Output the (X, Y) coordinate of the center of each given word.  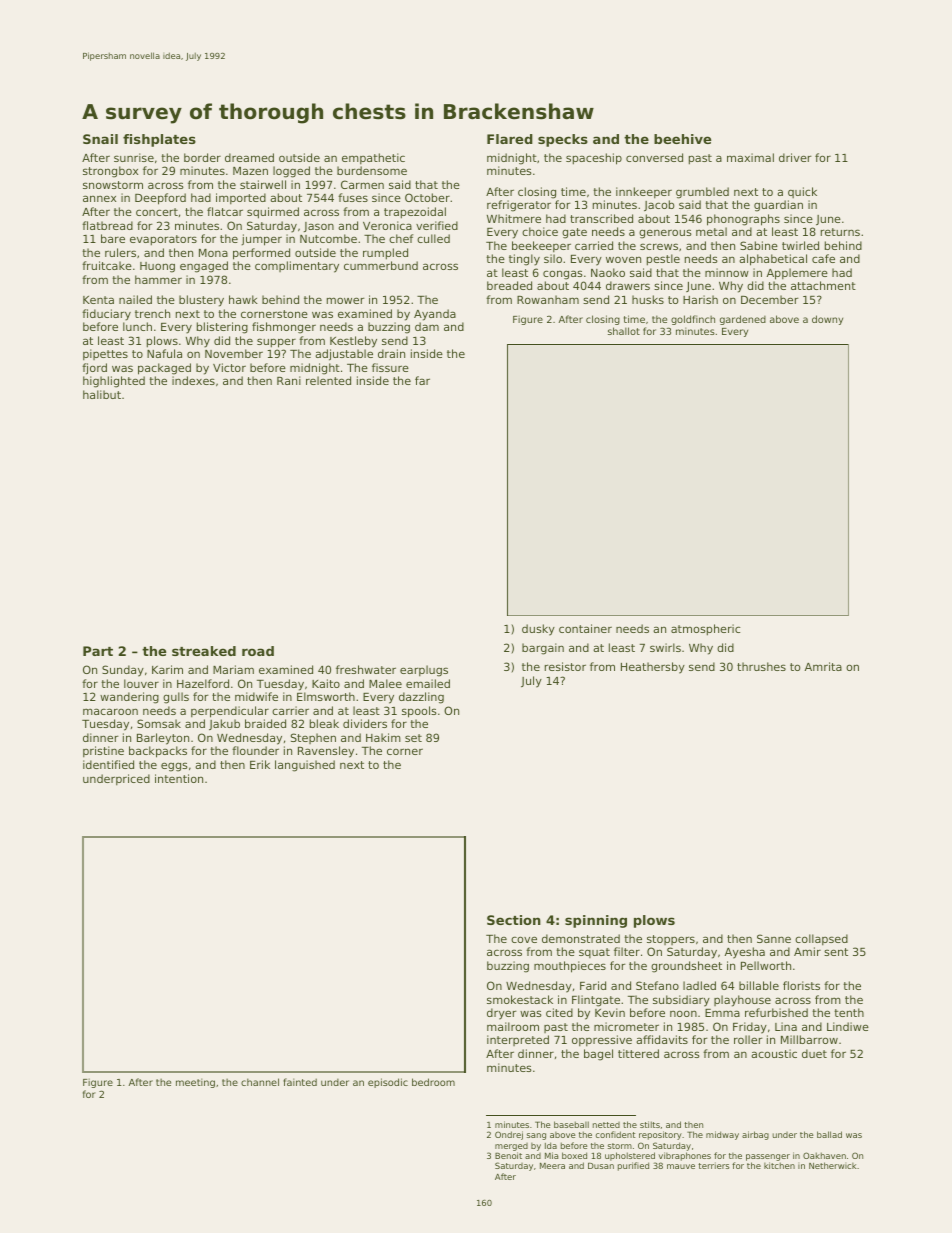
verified (437, 225)
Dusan (601, 1165)
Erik (260, 764)
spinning (596, 921)
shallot (624, 331)
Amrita (823, 666)
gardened (743, 320)
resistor (565, 666)
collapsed (821, 940)
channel (260, 1082)
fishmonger (284, 328)
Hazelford (203, 683)
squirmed (273, 213)
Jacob (659, 205)
